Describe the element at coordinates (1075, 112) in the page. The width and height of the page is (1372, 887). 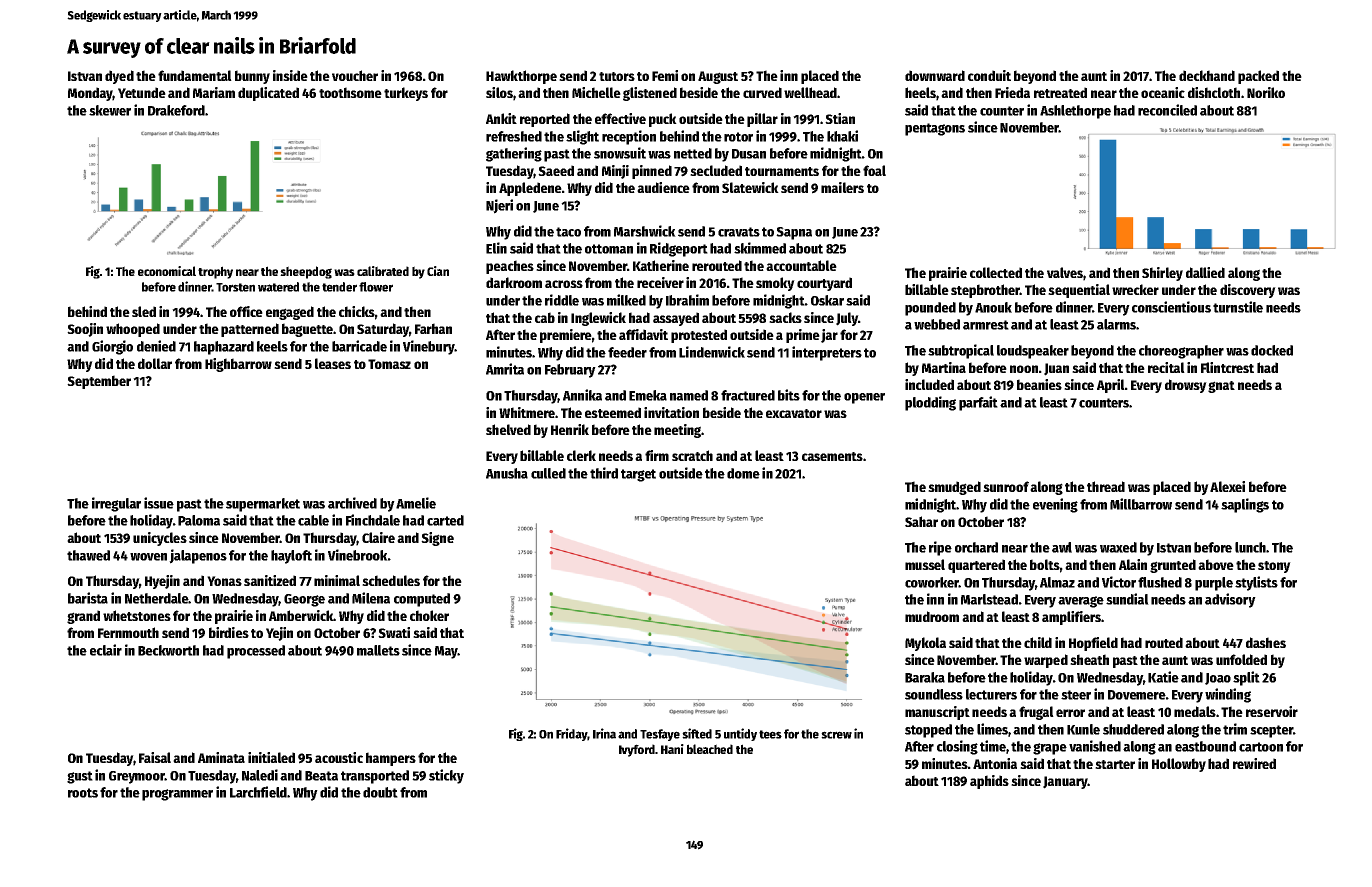
I see `Ashlethorpe` at that location.
